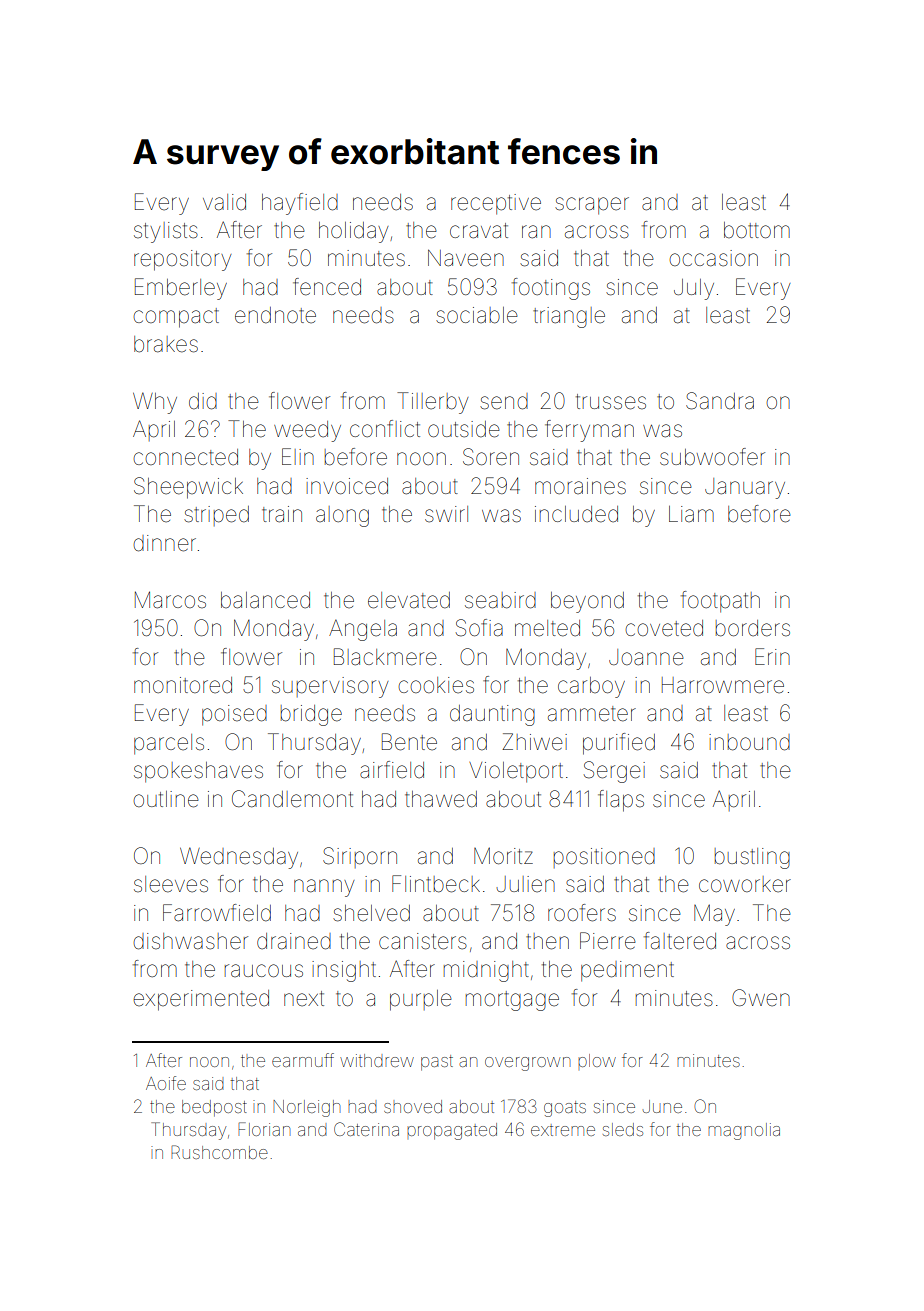 Image resolution: width=924 pixels, height=1311 pixels. I want to click on Harrowmere, so click(723, 685).
